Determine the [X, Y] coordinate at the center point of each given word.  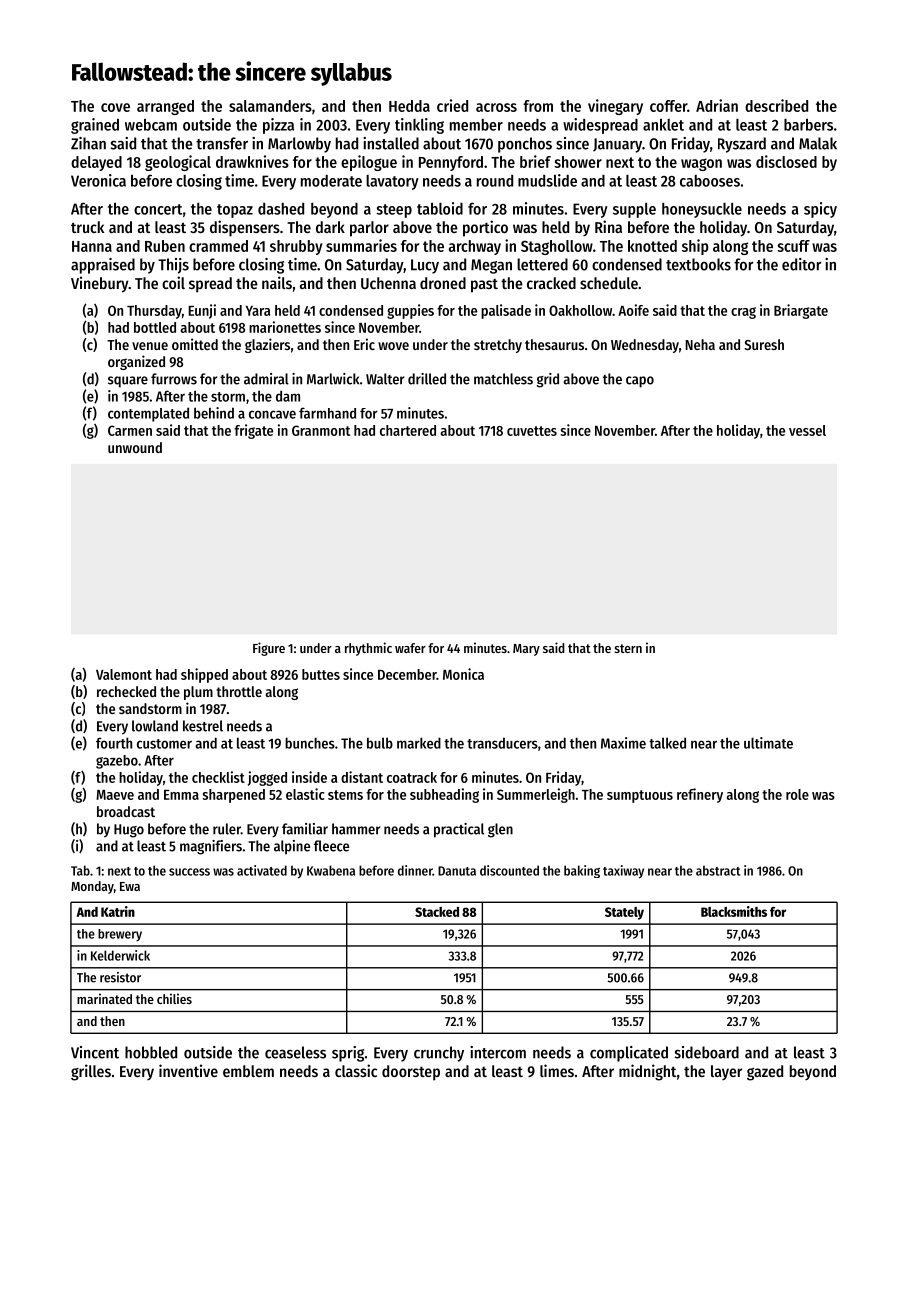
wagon [701, 164]
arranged [165, 107]
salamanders [270, 106]
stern [628, 648]
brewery [120, 935]
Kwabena [331, 870]
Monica [463, 674]
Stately [624, 913]
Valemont [124, 674]
